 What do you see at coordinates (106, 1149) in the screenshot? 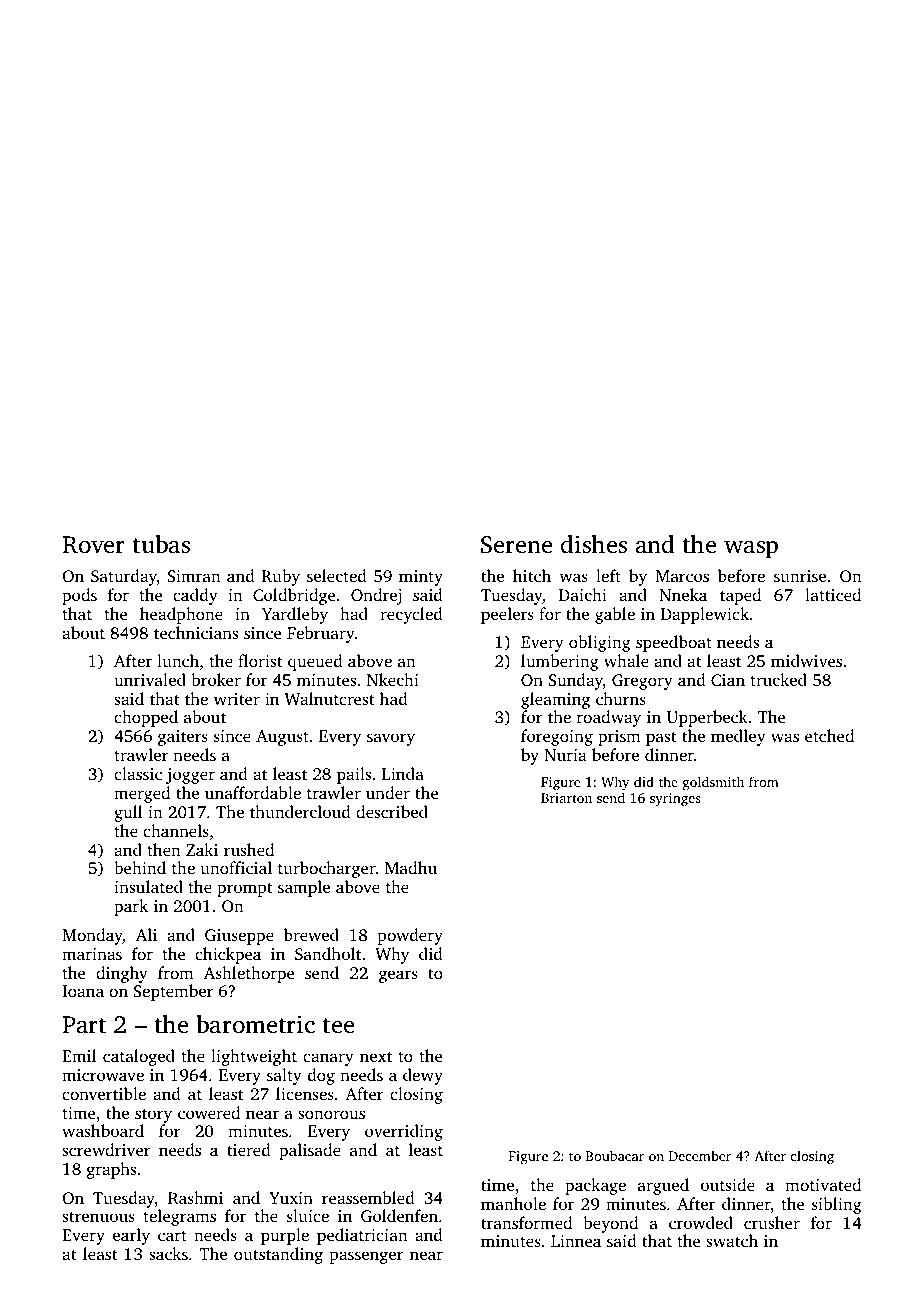
I see `screwdriver` at bounding box center [106, 1149].
